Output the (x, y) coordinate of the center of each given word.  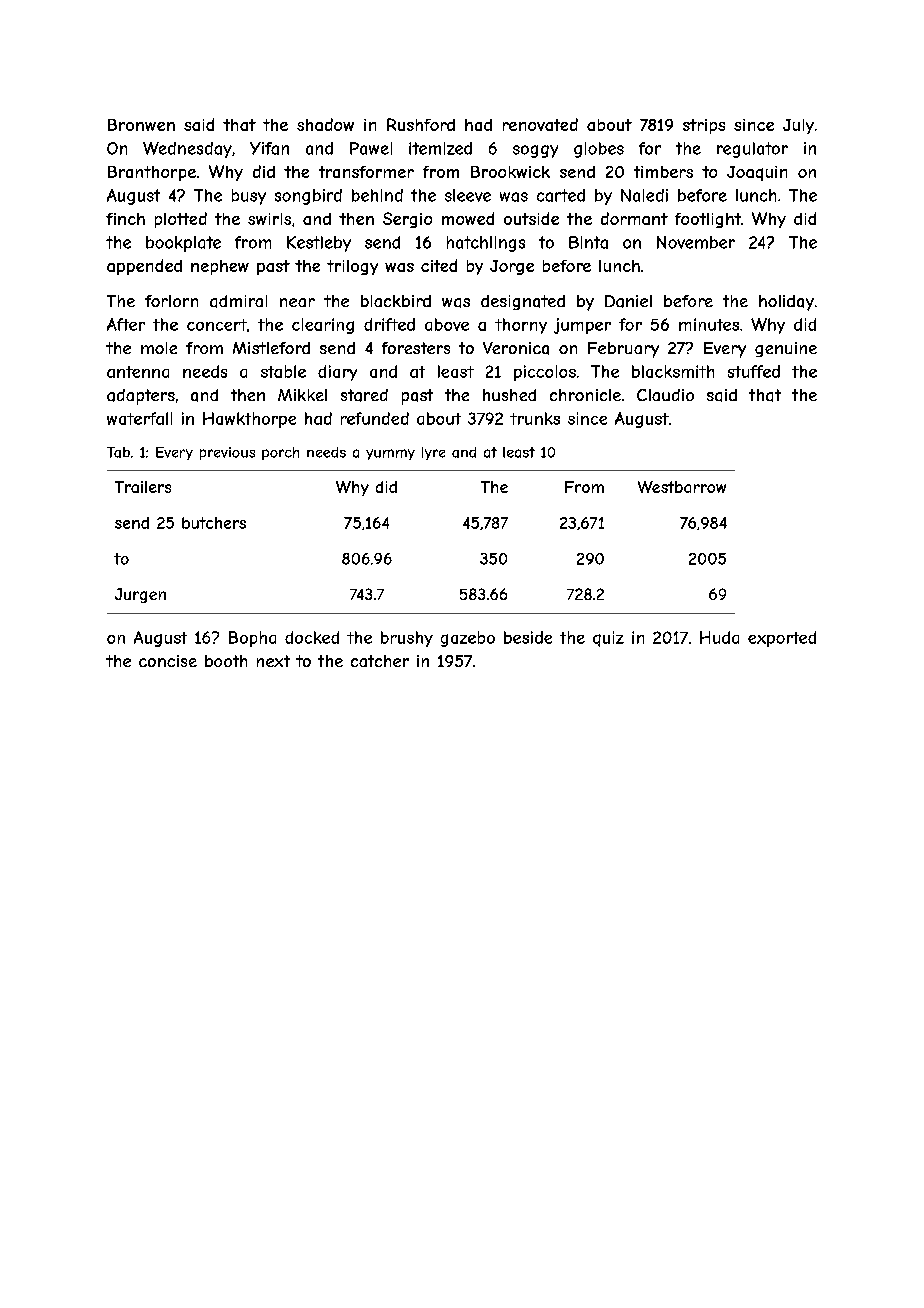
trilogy (352, 267)
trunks (535, 418)
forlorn (171, 301)
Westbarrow (682, 487)
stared (364, 395)
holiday (786, 303)
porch (280, 453)
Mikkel (302, 395)
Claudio (665, 395)
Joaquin (757, 173)
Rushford (421, 124)
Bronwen (141, 125)
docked (312, 637)
